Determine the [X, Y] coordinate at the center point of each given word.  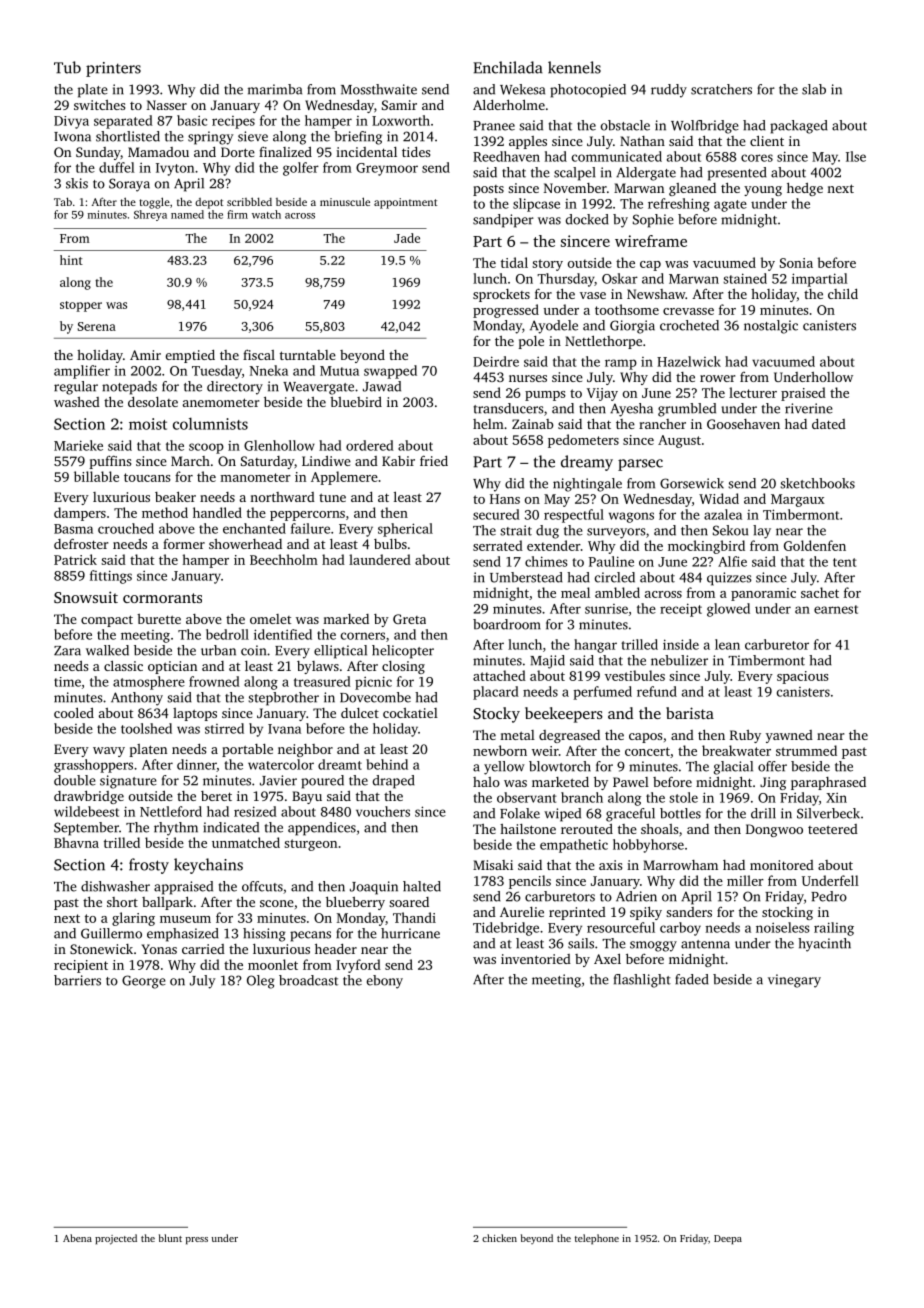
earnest [836, 609]
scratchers [721, 89]
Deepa [728, 1240]
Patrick [75, 559]
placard [496, 693]
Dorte [238, 152]
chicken [499, 1238]
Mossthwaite [379, 89]
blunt [170, 1238]
